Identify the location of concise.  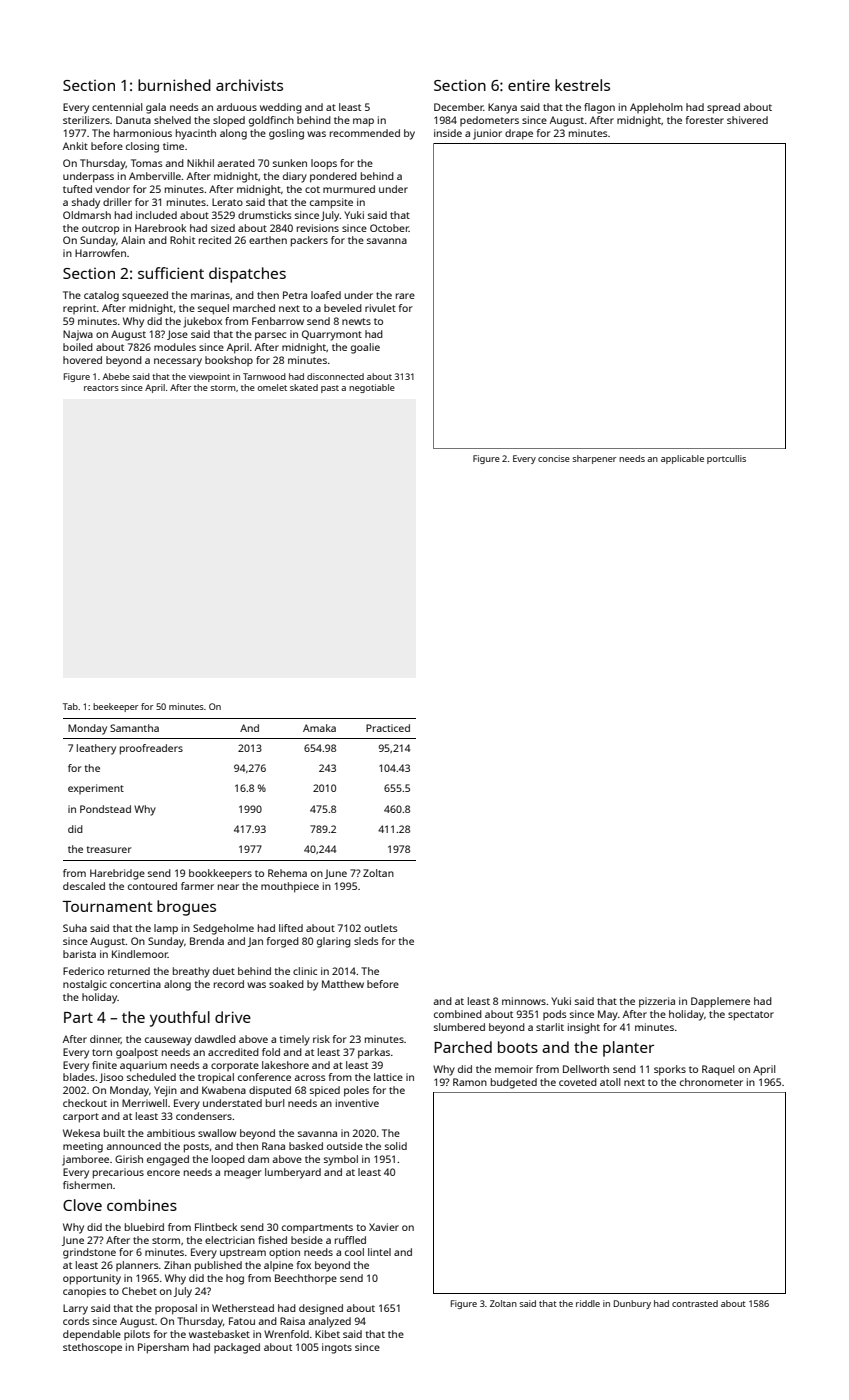
(554, 458).
